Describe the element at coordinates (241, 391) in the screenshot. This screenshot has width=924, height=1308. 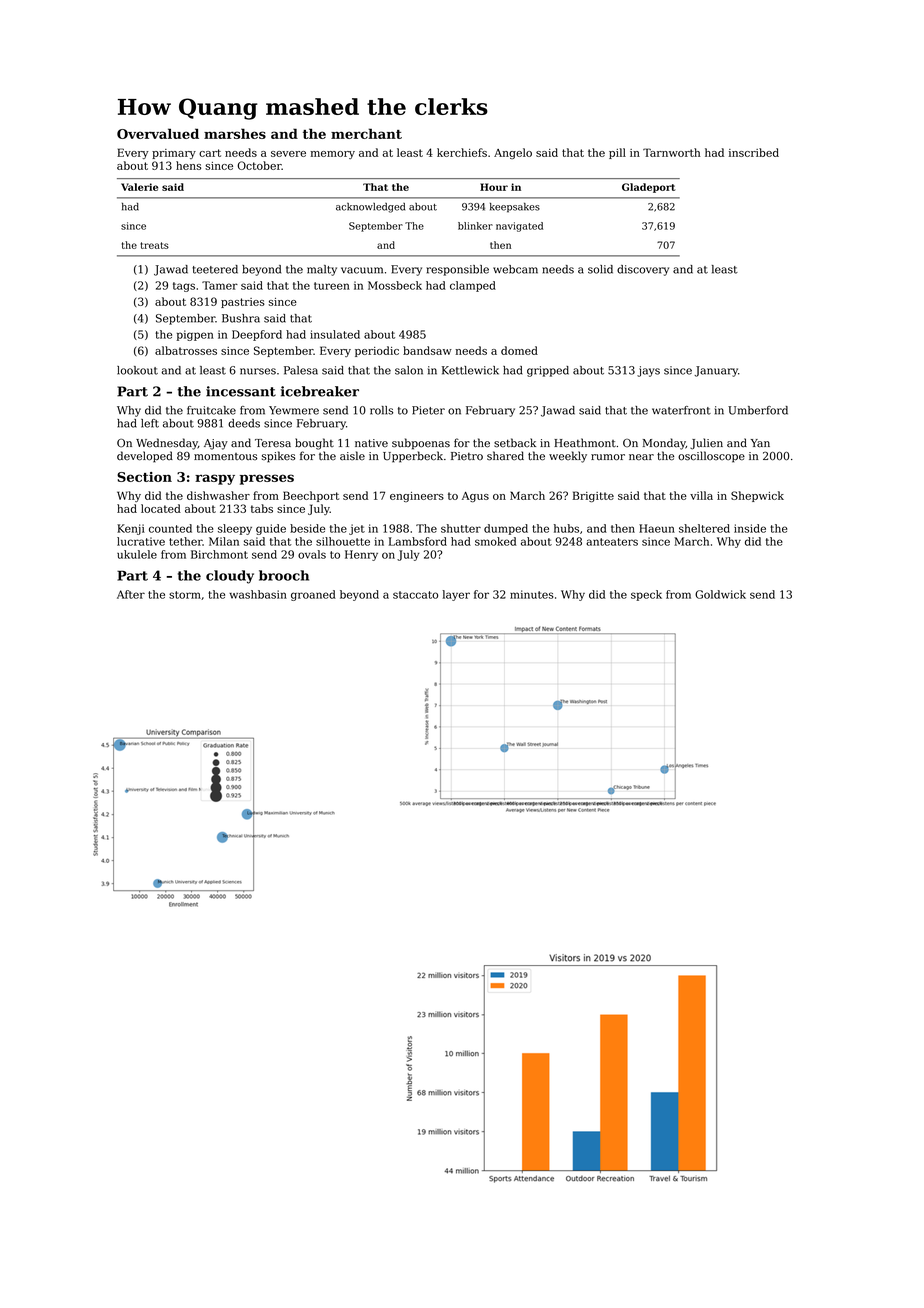
I see `incessant` at that location.
